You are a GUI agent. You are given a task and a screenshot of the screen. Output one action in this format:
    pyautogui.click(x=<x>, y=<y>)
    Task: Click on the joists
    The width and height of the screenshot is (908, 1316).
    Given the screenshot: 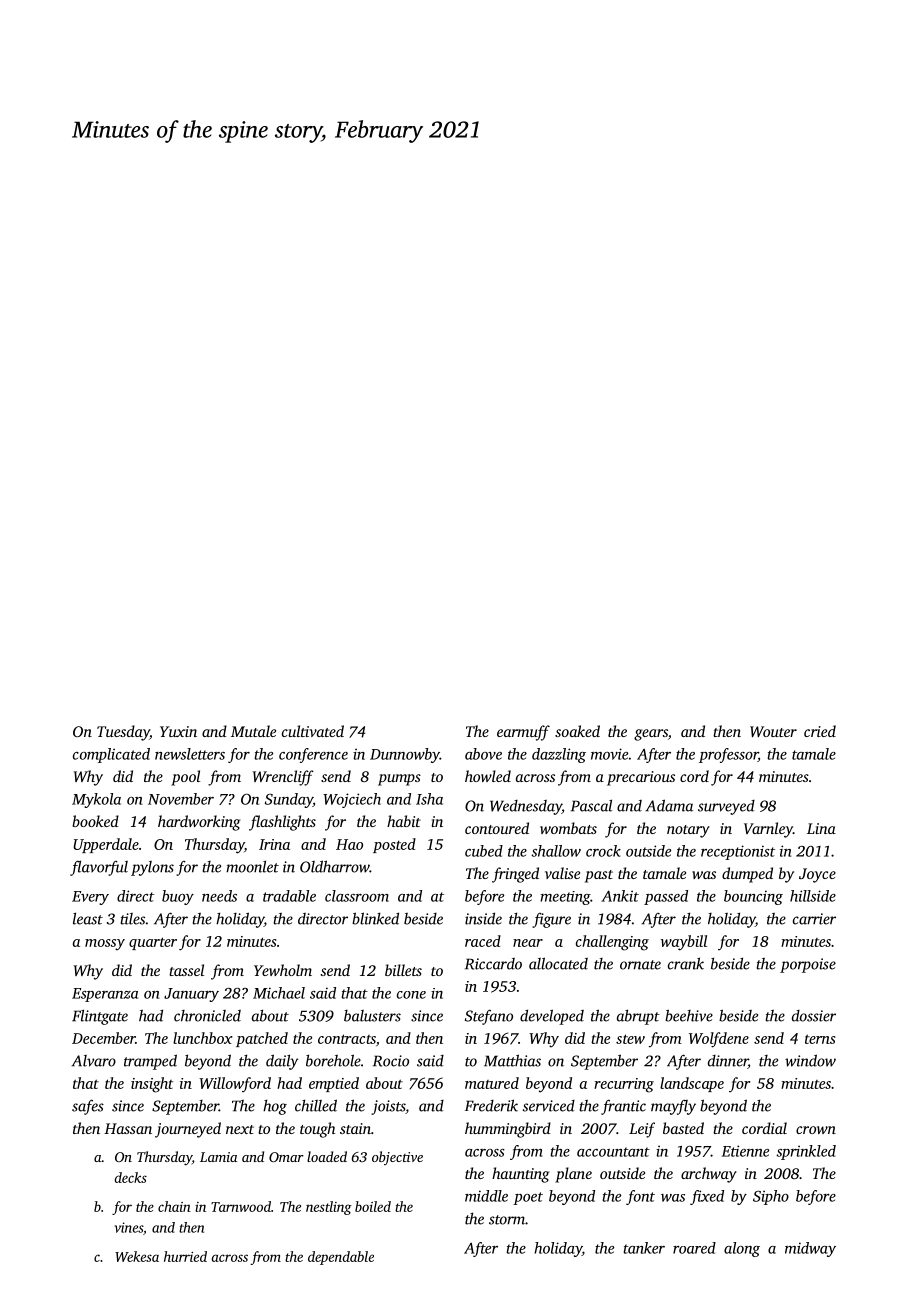 What is the action you would take?
    pyautogui.click(x=388, y=1107)
